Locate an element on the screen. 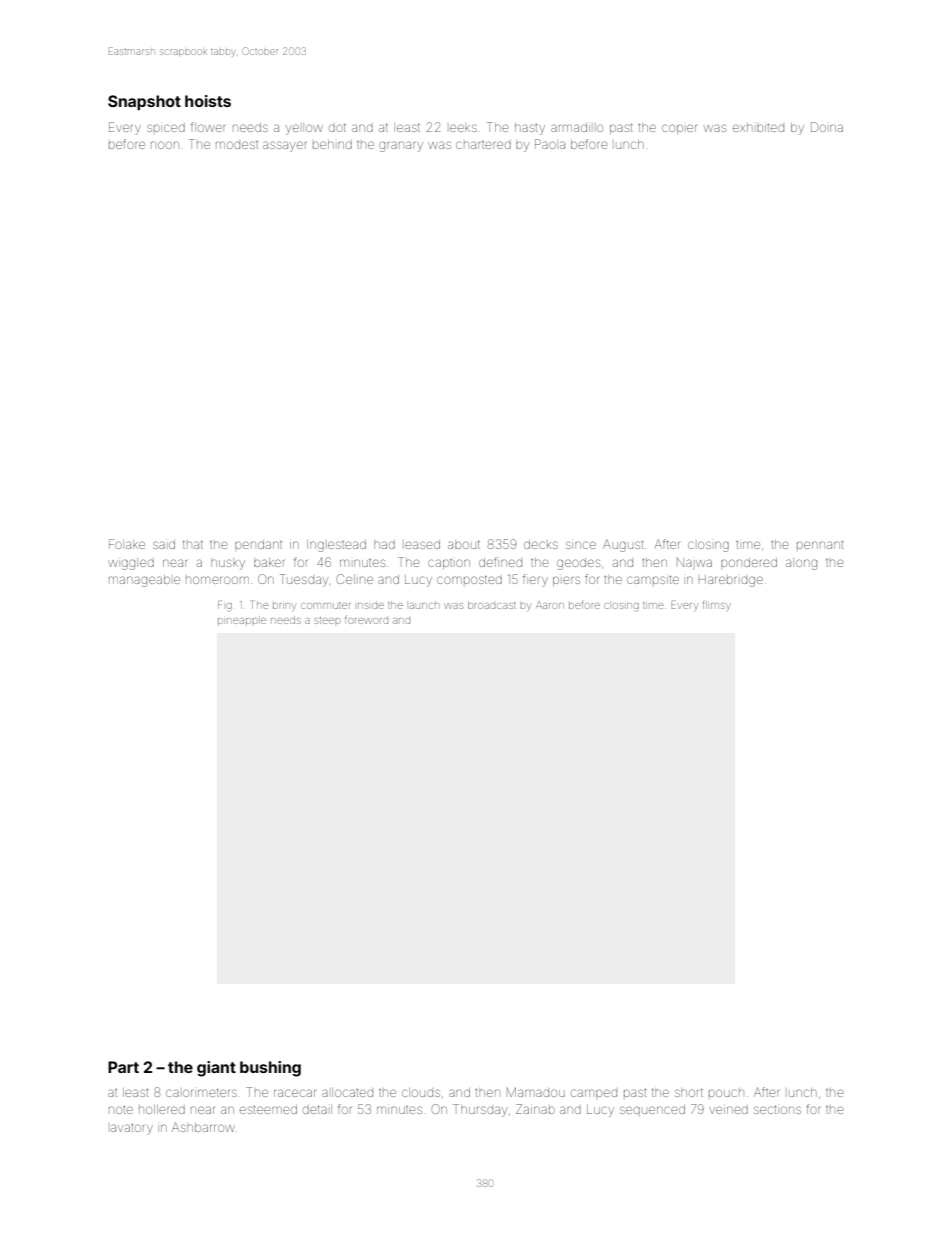 The image size is (952, 1233). flimsy is located at coordinates (717, 605).
